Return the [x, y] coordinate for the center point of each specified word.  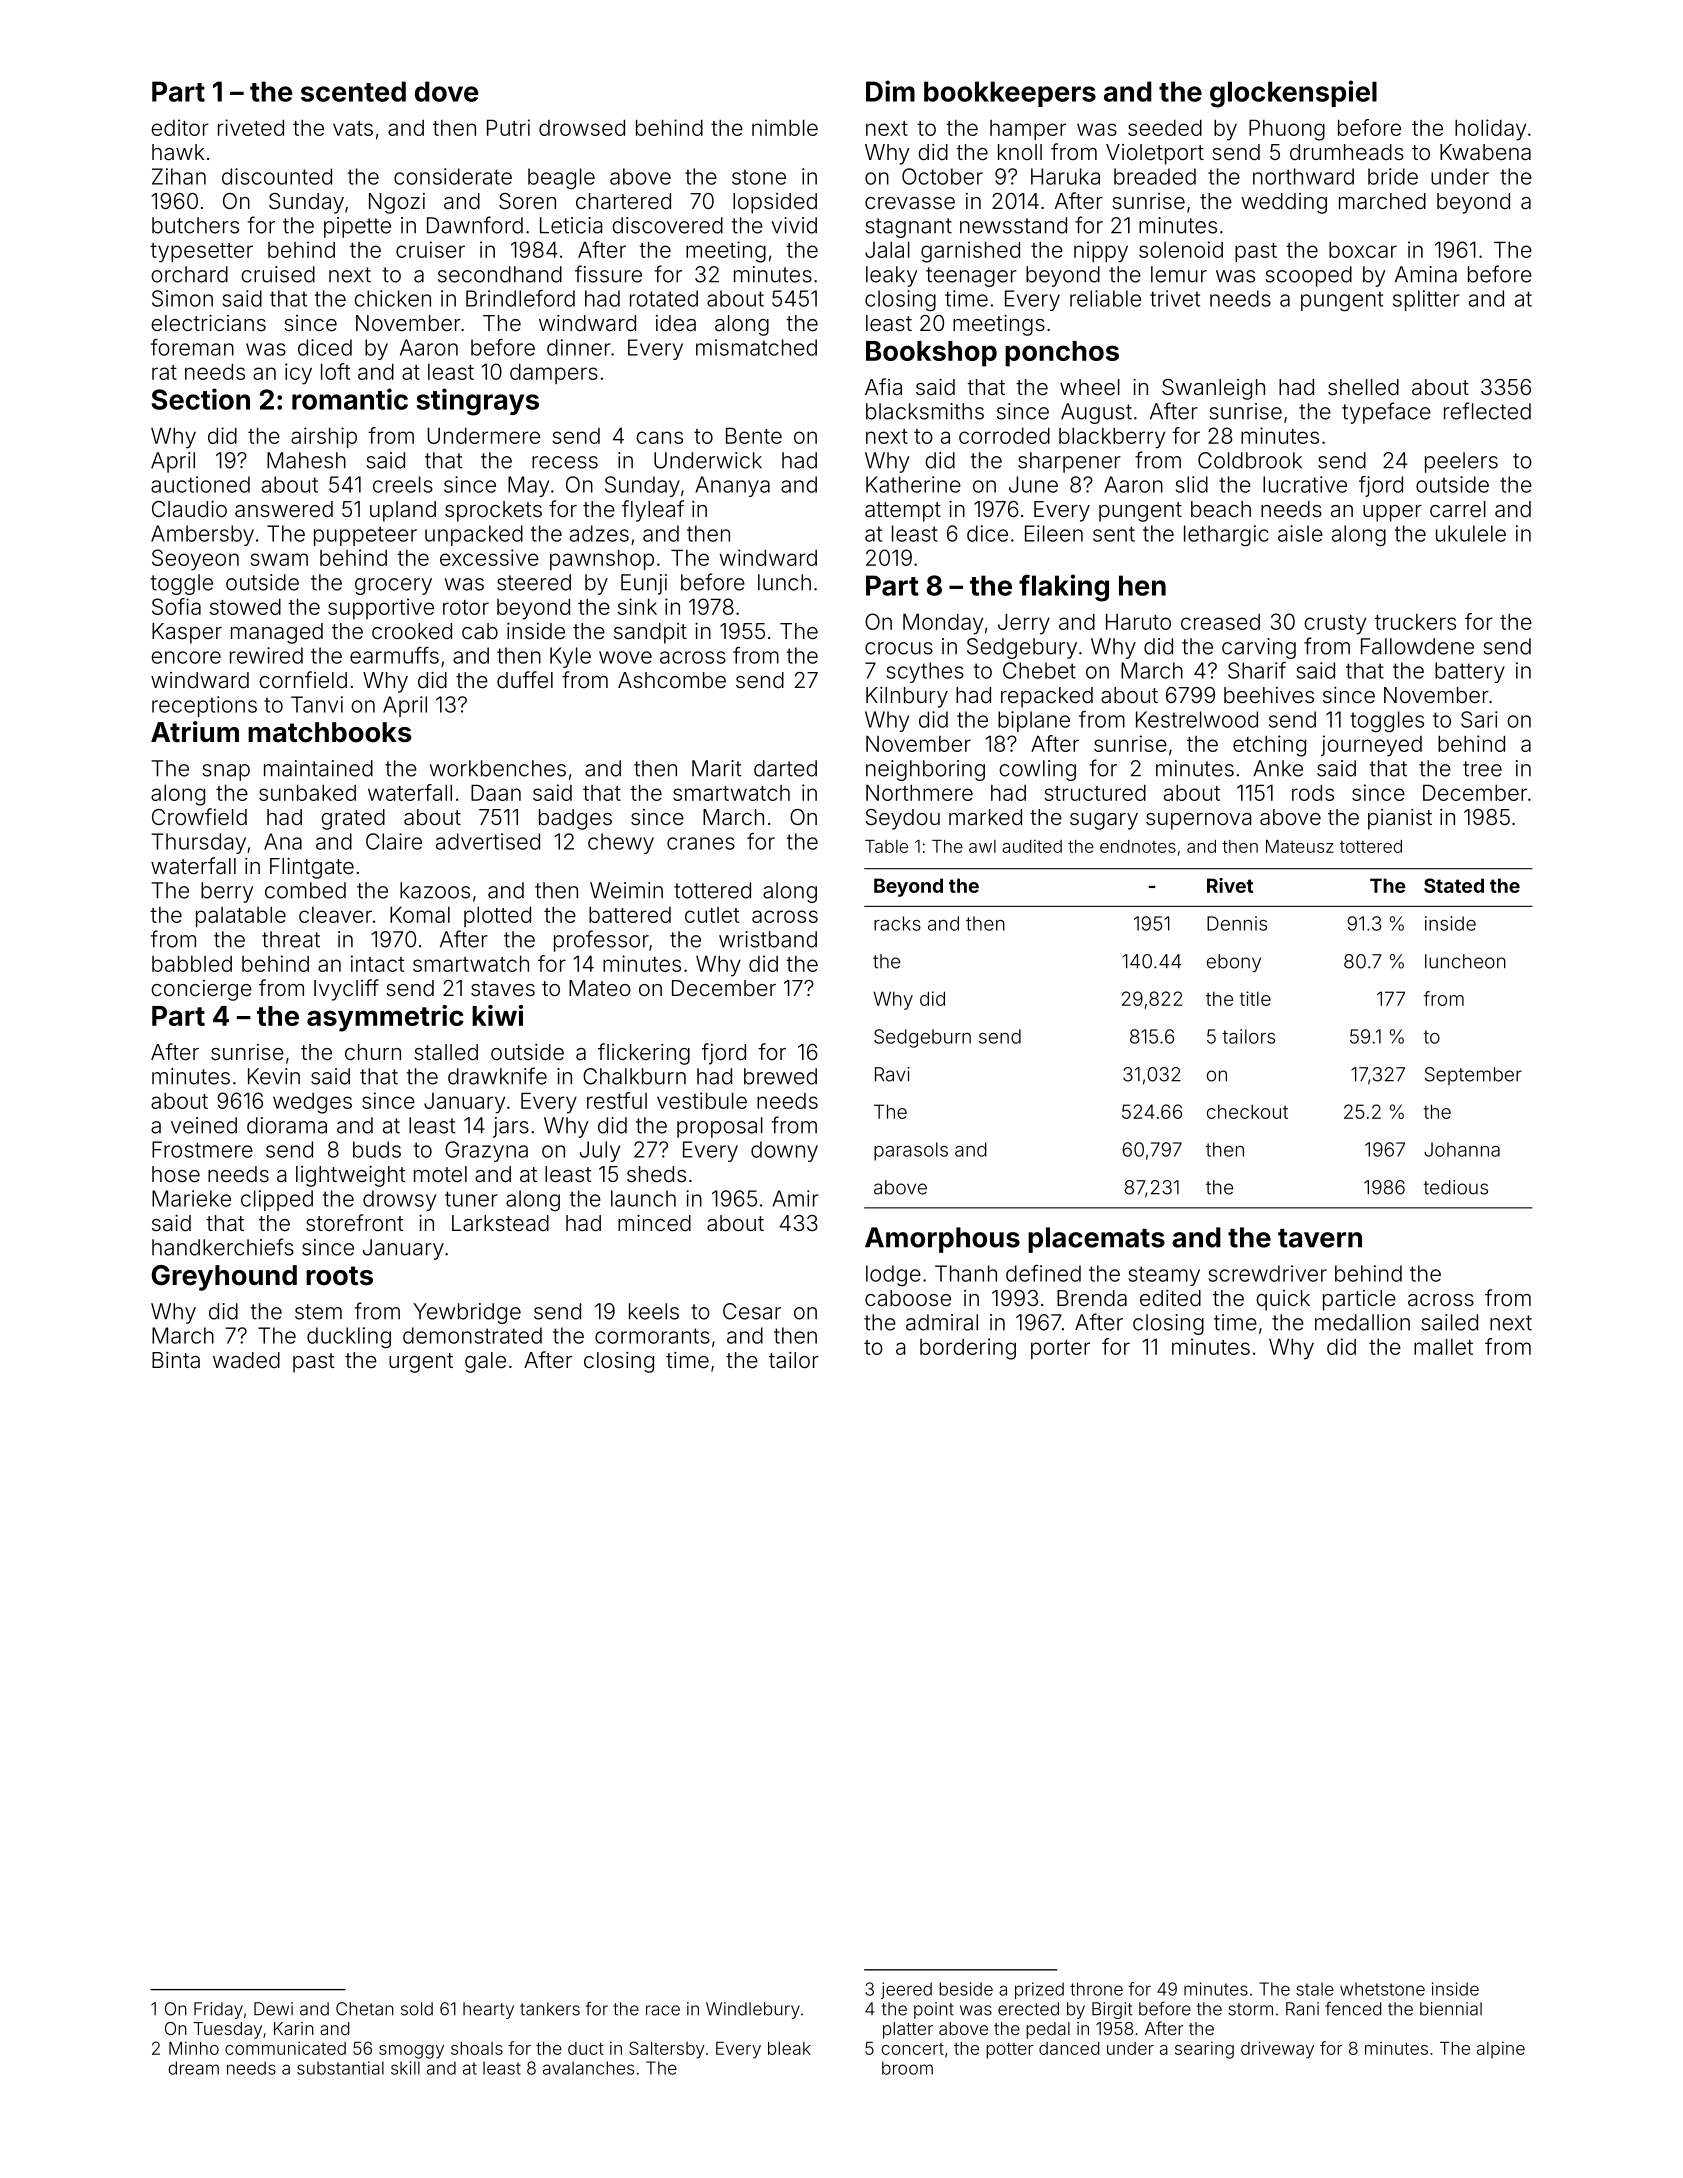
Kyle [570, 657]
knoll [1020, 152]
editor [180, 127]
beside [966, 1989]
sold [417, 2009]
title [1255, 998]
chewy [621, 843]
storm [1250, 2009]
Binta [176, 1360]
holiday [1490, 130]
